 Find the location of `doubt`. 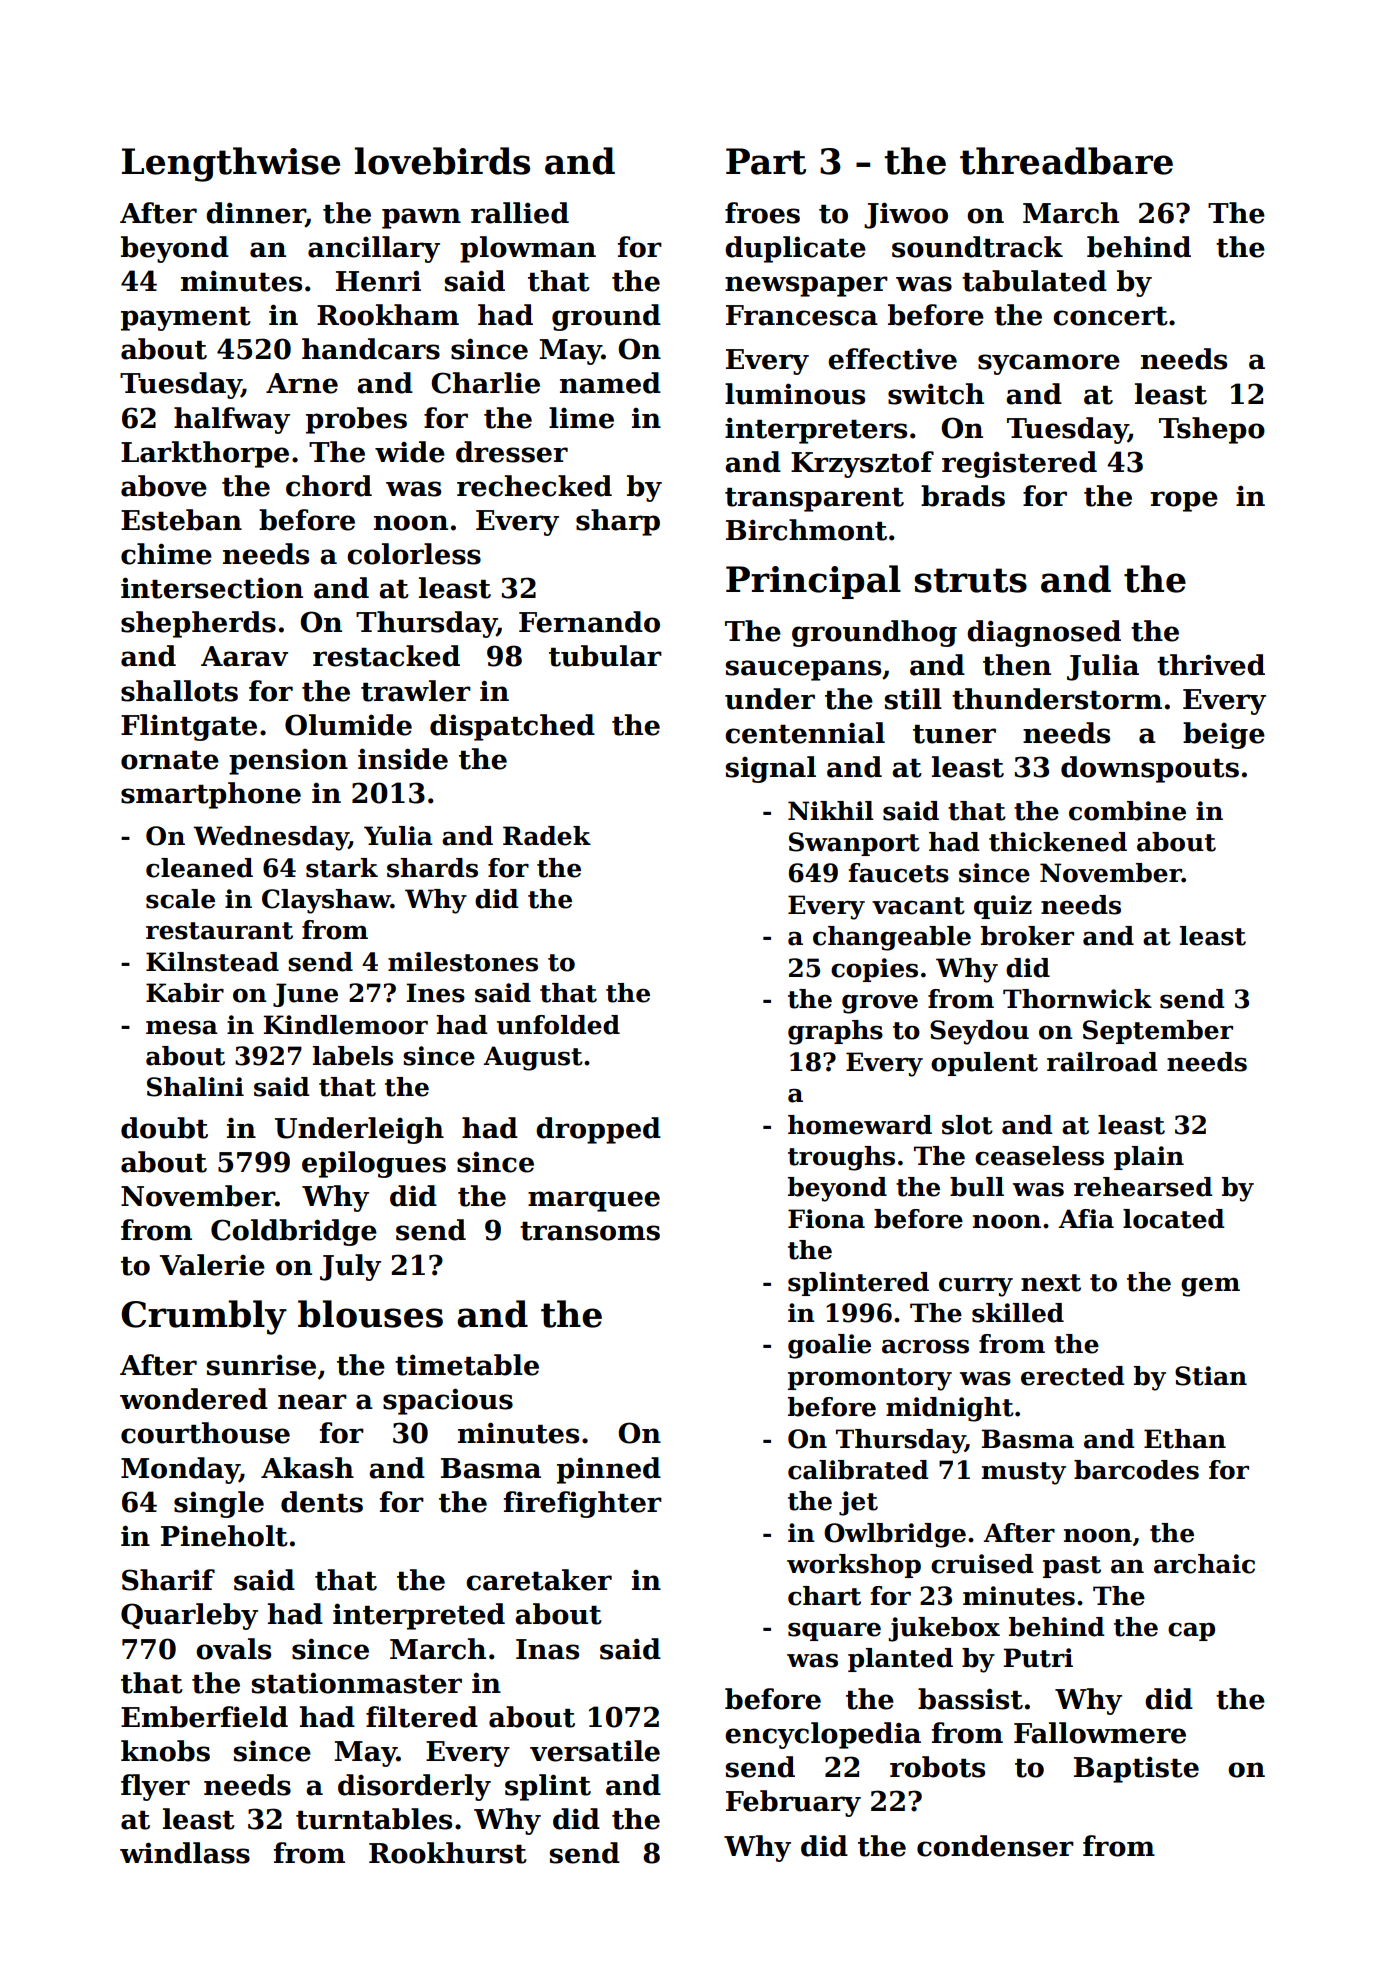

doubt is located at coordinates (164, 1128).
